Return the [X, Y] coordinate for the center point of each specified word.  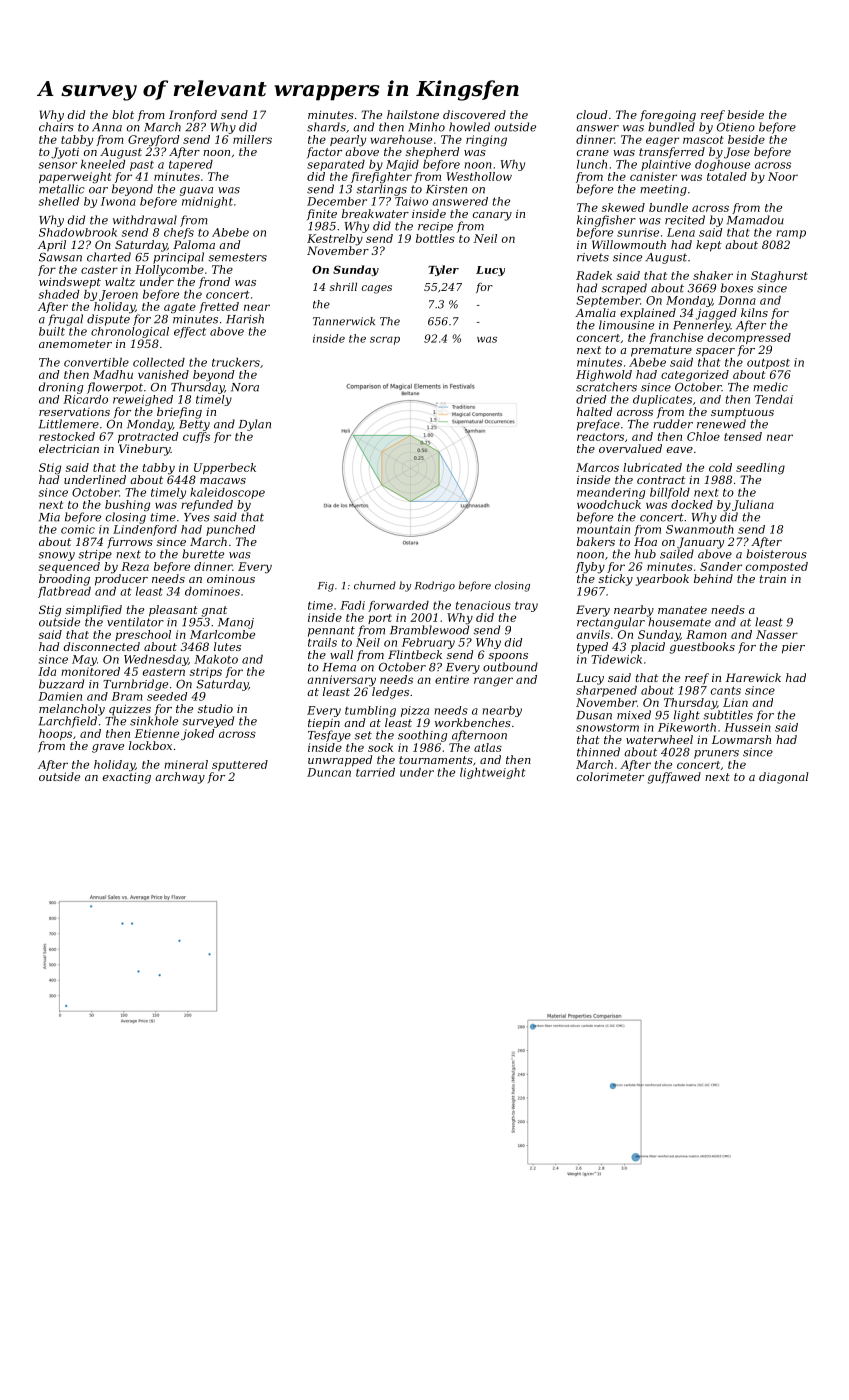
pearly [348, 141]
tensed [743, 436]
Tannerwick [344, 321]
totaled [727, 176]
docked [692, 504]
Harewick [753, 677]
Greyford [154, 141]
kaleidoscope [227, 493]
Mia [49, 517]
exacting [127, 778]
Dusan [594, 715]
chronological [130, 332]
